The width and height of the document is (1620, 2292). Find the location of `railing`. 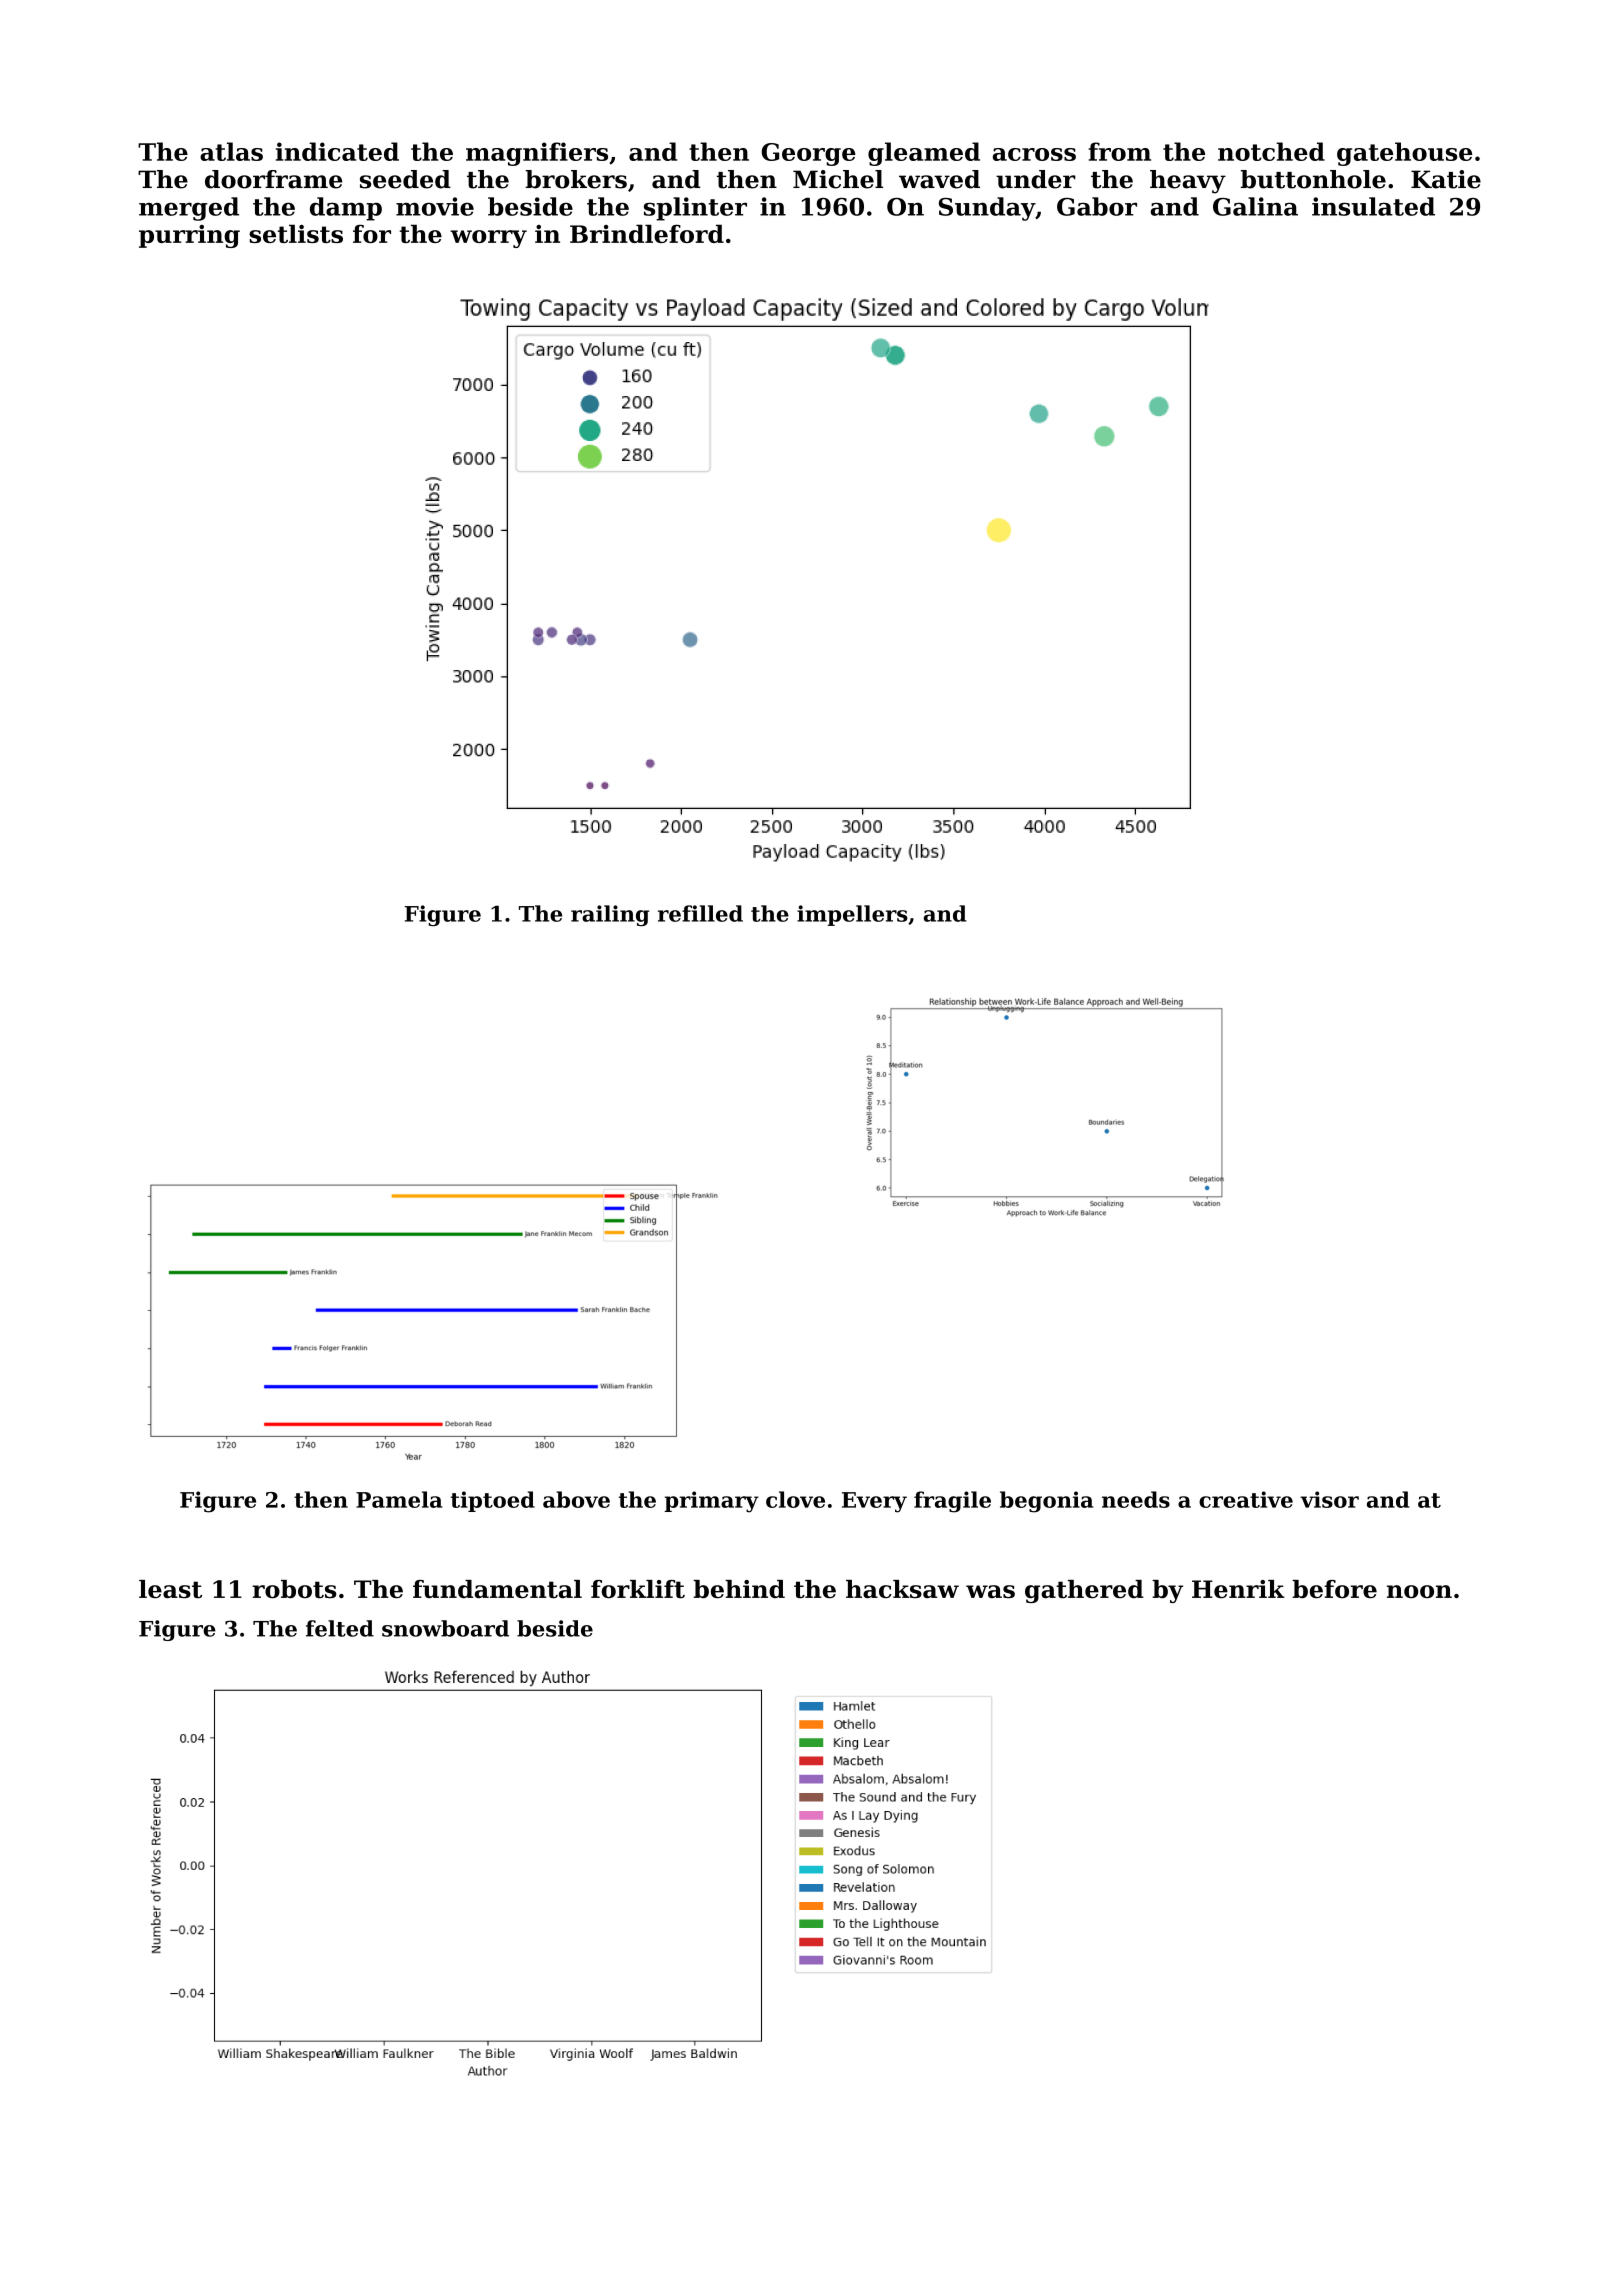

railing is located at coordinates (610, 915).
